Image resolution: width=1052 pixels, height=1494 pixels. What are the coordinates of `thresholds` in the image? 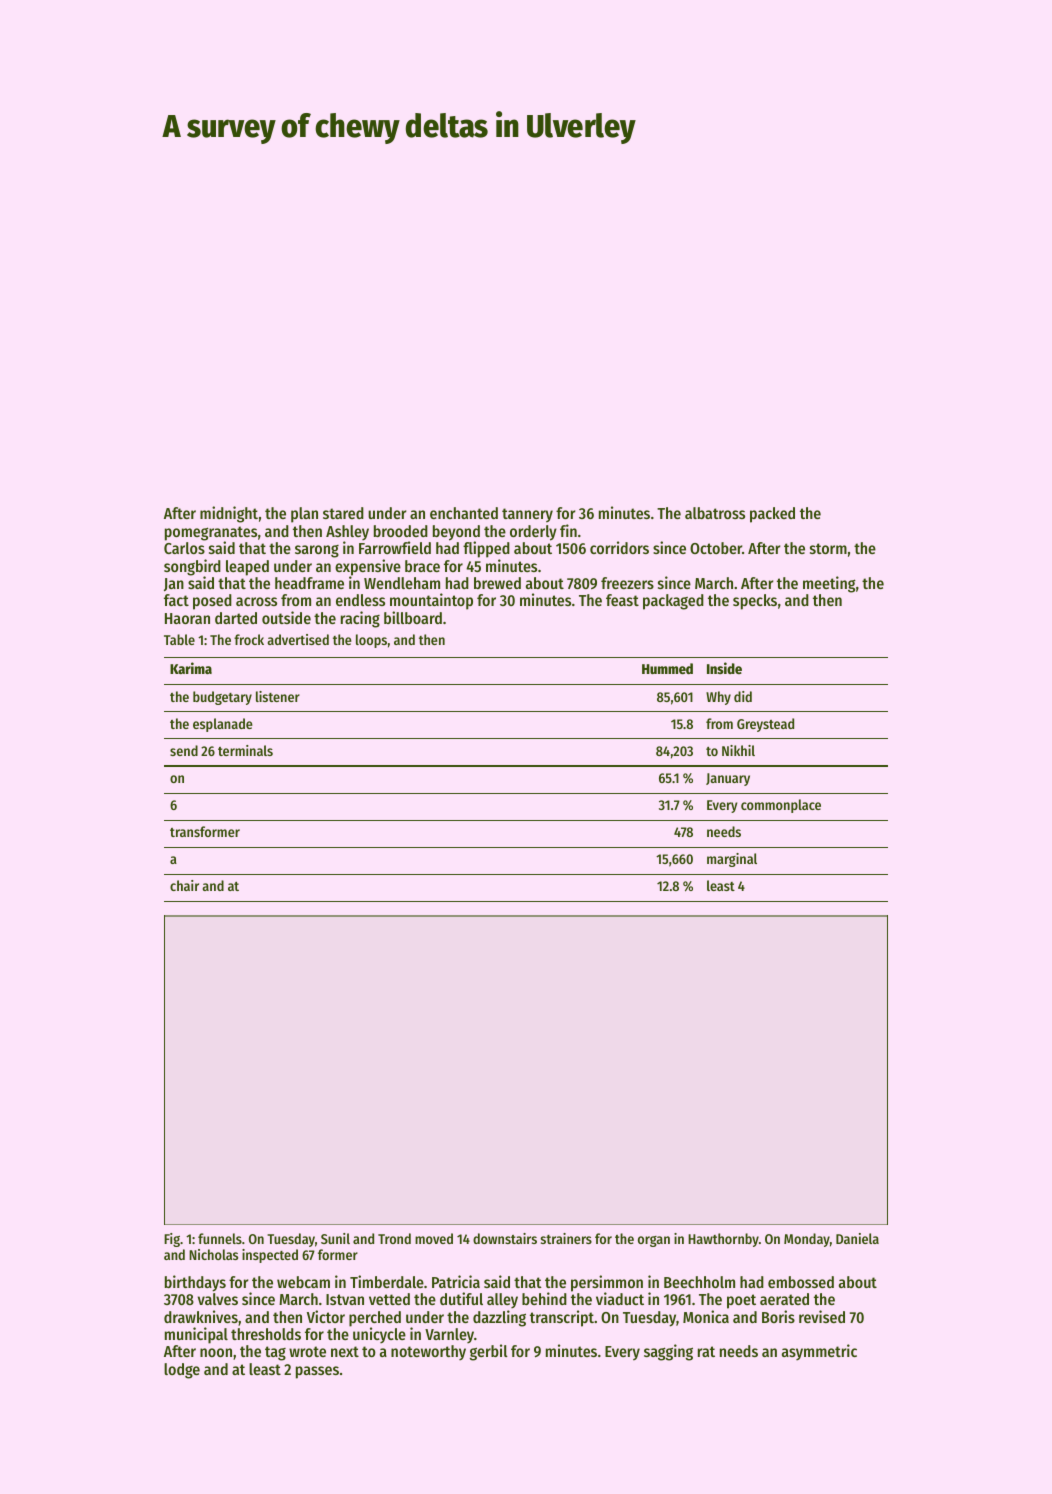 It's located at (266, 1334).
